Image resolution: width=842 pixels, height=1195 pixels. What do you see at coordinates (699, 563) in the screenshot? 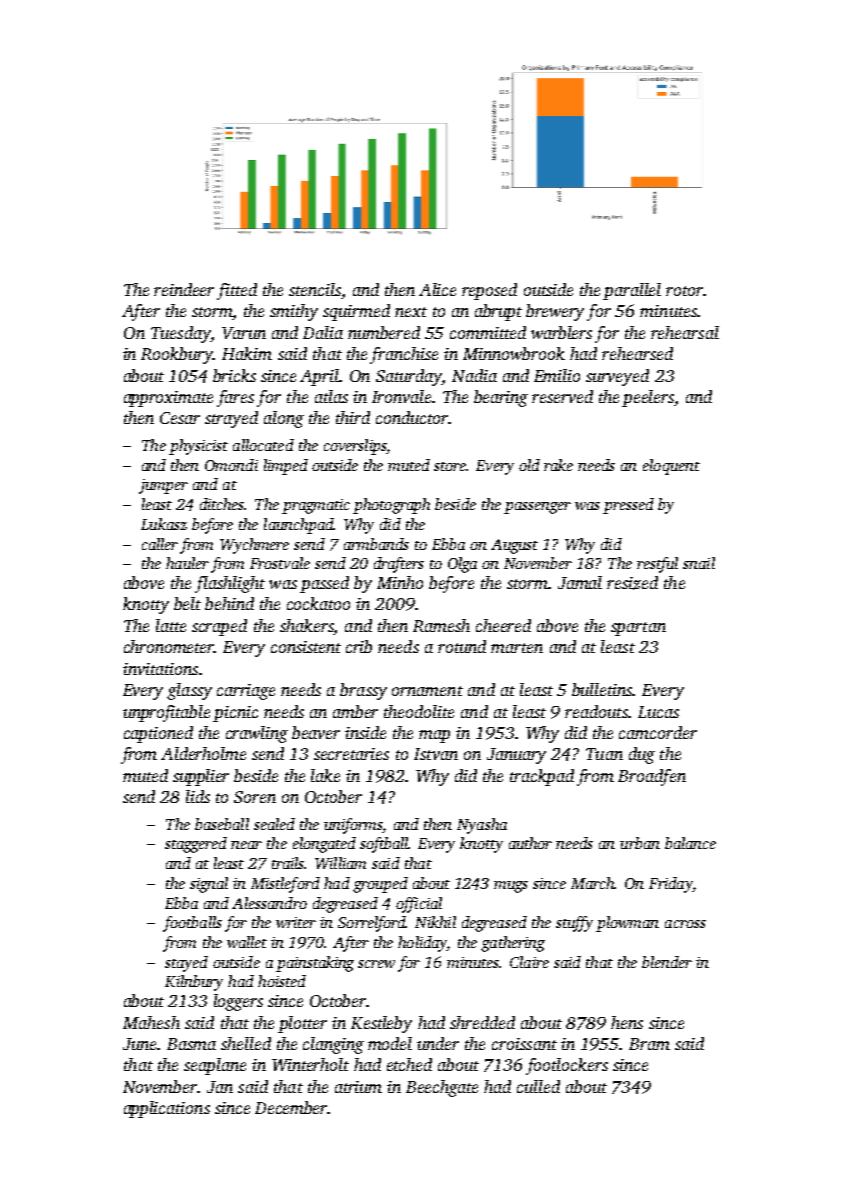
I see `snail` at bounding box center [699, 563].
